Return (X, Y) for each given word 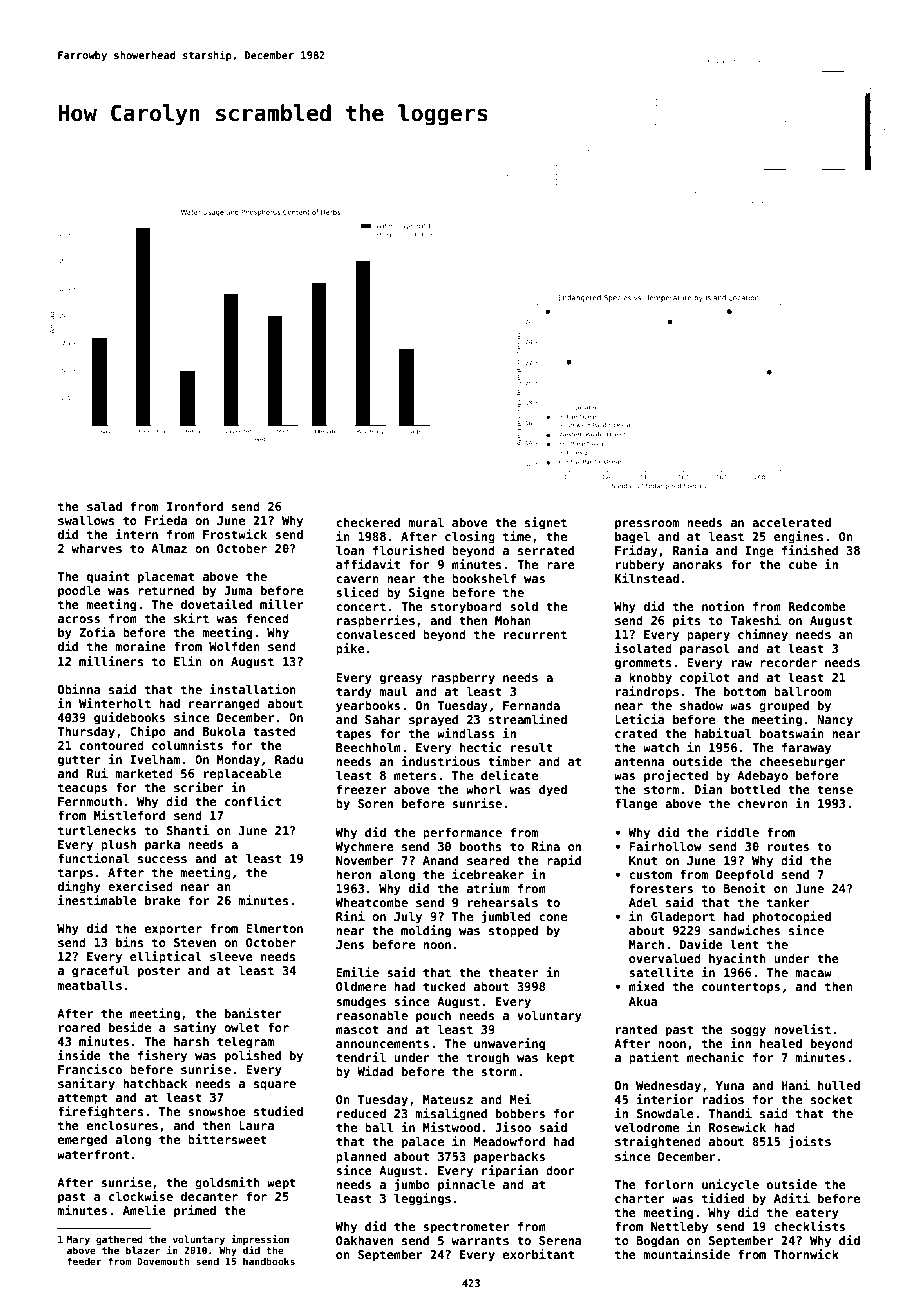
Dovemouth (163, 1261)
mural (426, 522)
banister (253, 1013)
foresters (661, 888)
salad (104, 506)
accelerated (791, 522)
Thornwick (806, 1254)
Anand (440, 860)
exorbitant (538, 1254)
